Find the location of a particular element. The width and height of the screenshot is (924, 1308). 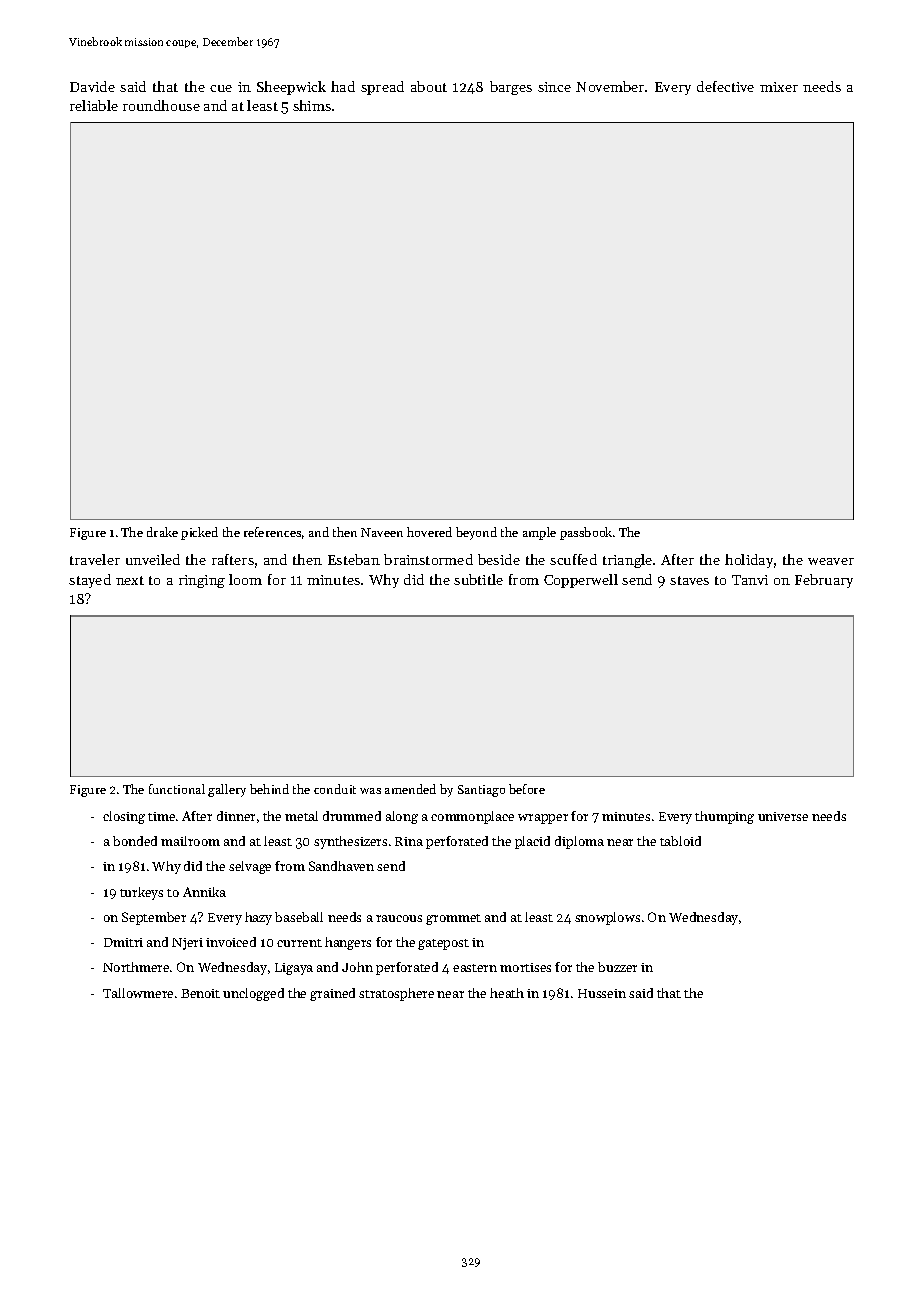

triangle is located at coordinates (627, 561).
